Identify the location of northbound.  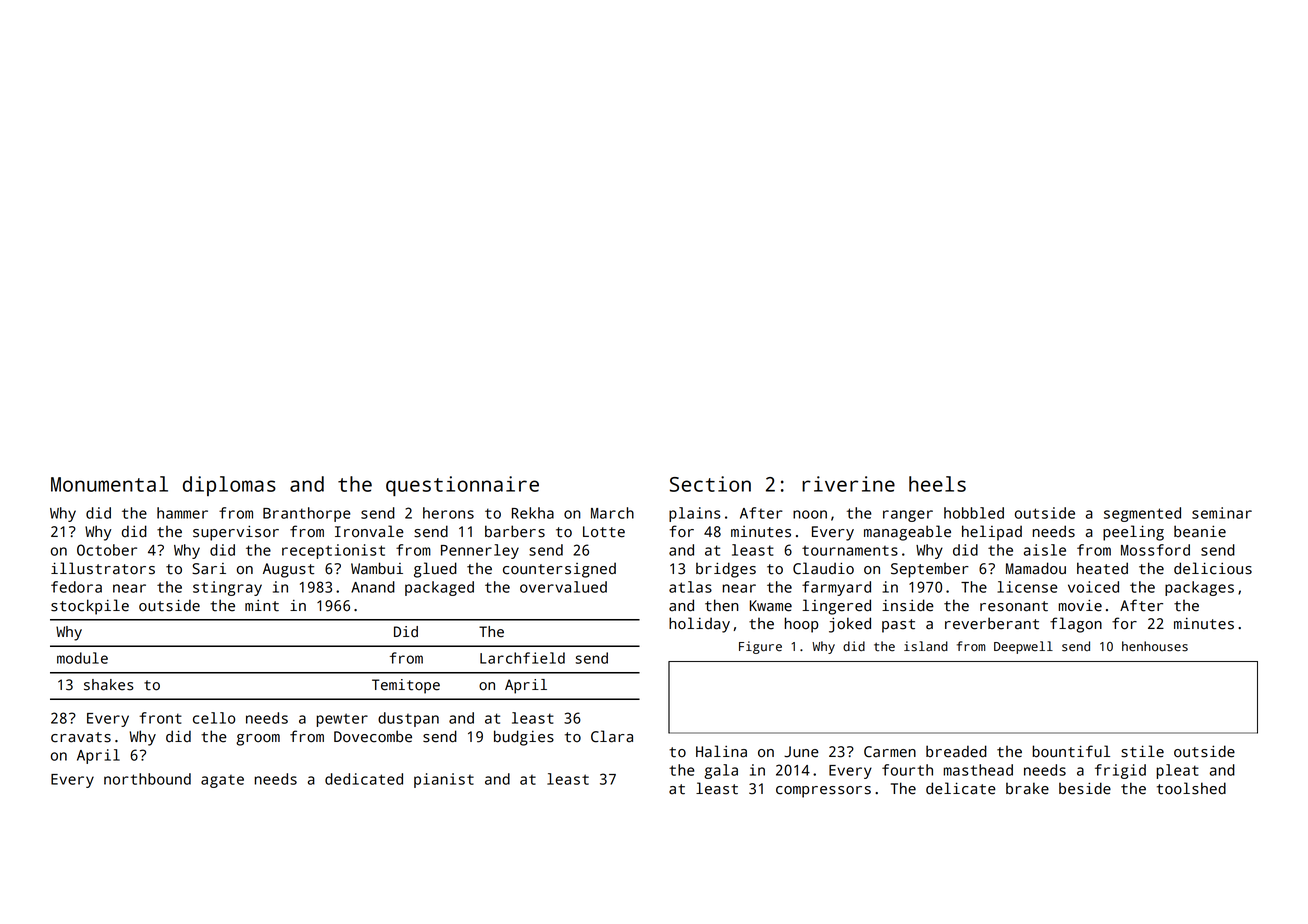
(147, 779).
